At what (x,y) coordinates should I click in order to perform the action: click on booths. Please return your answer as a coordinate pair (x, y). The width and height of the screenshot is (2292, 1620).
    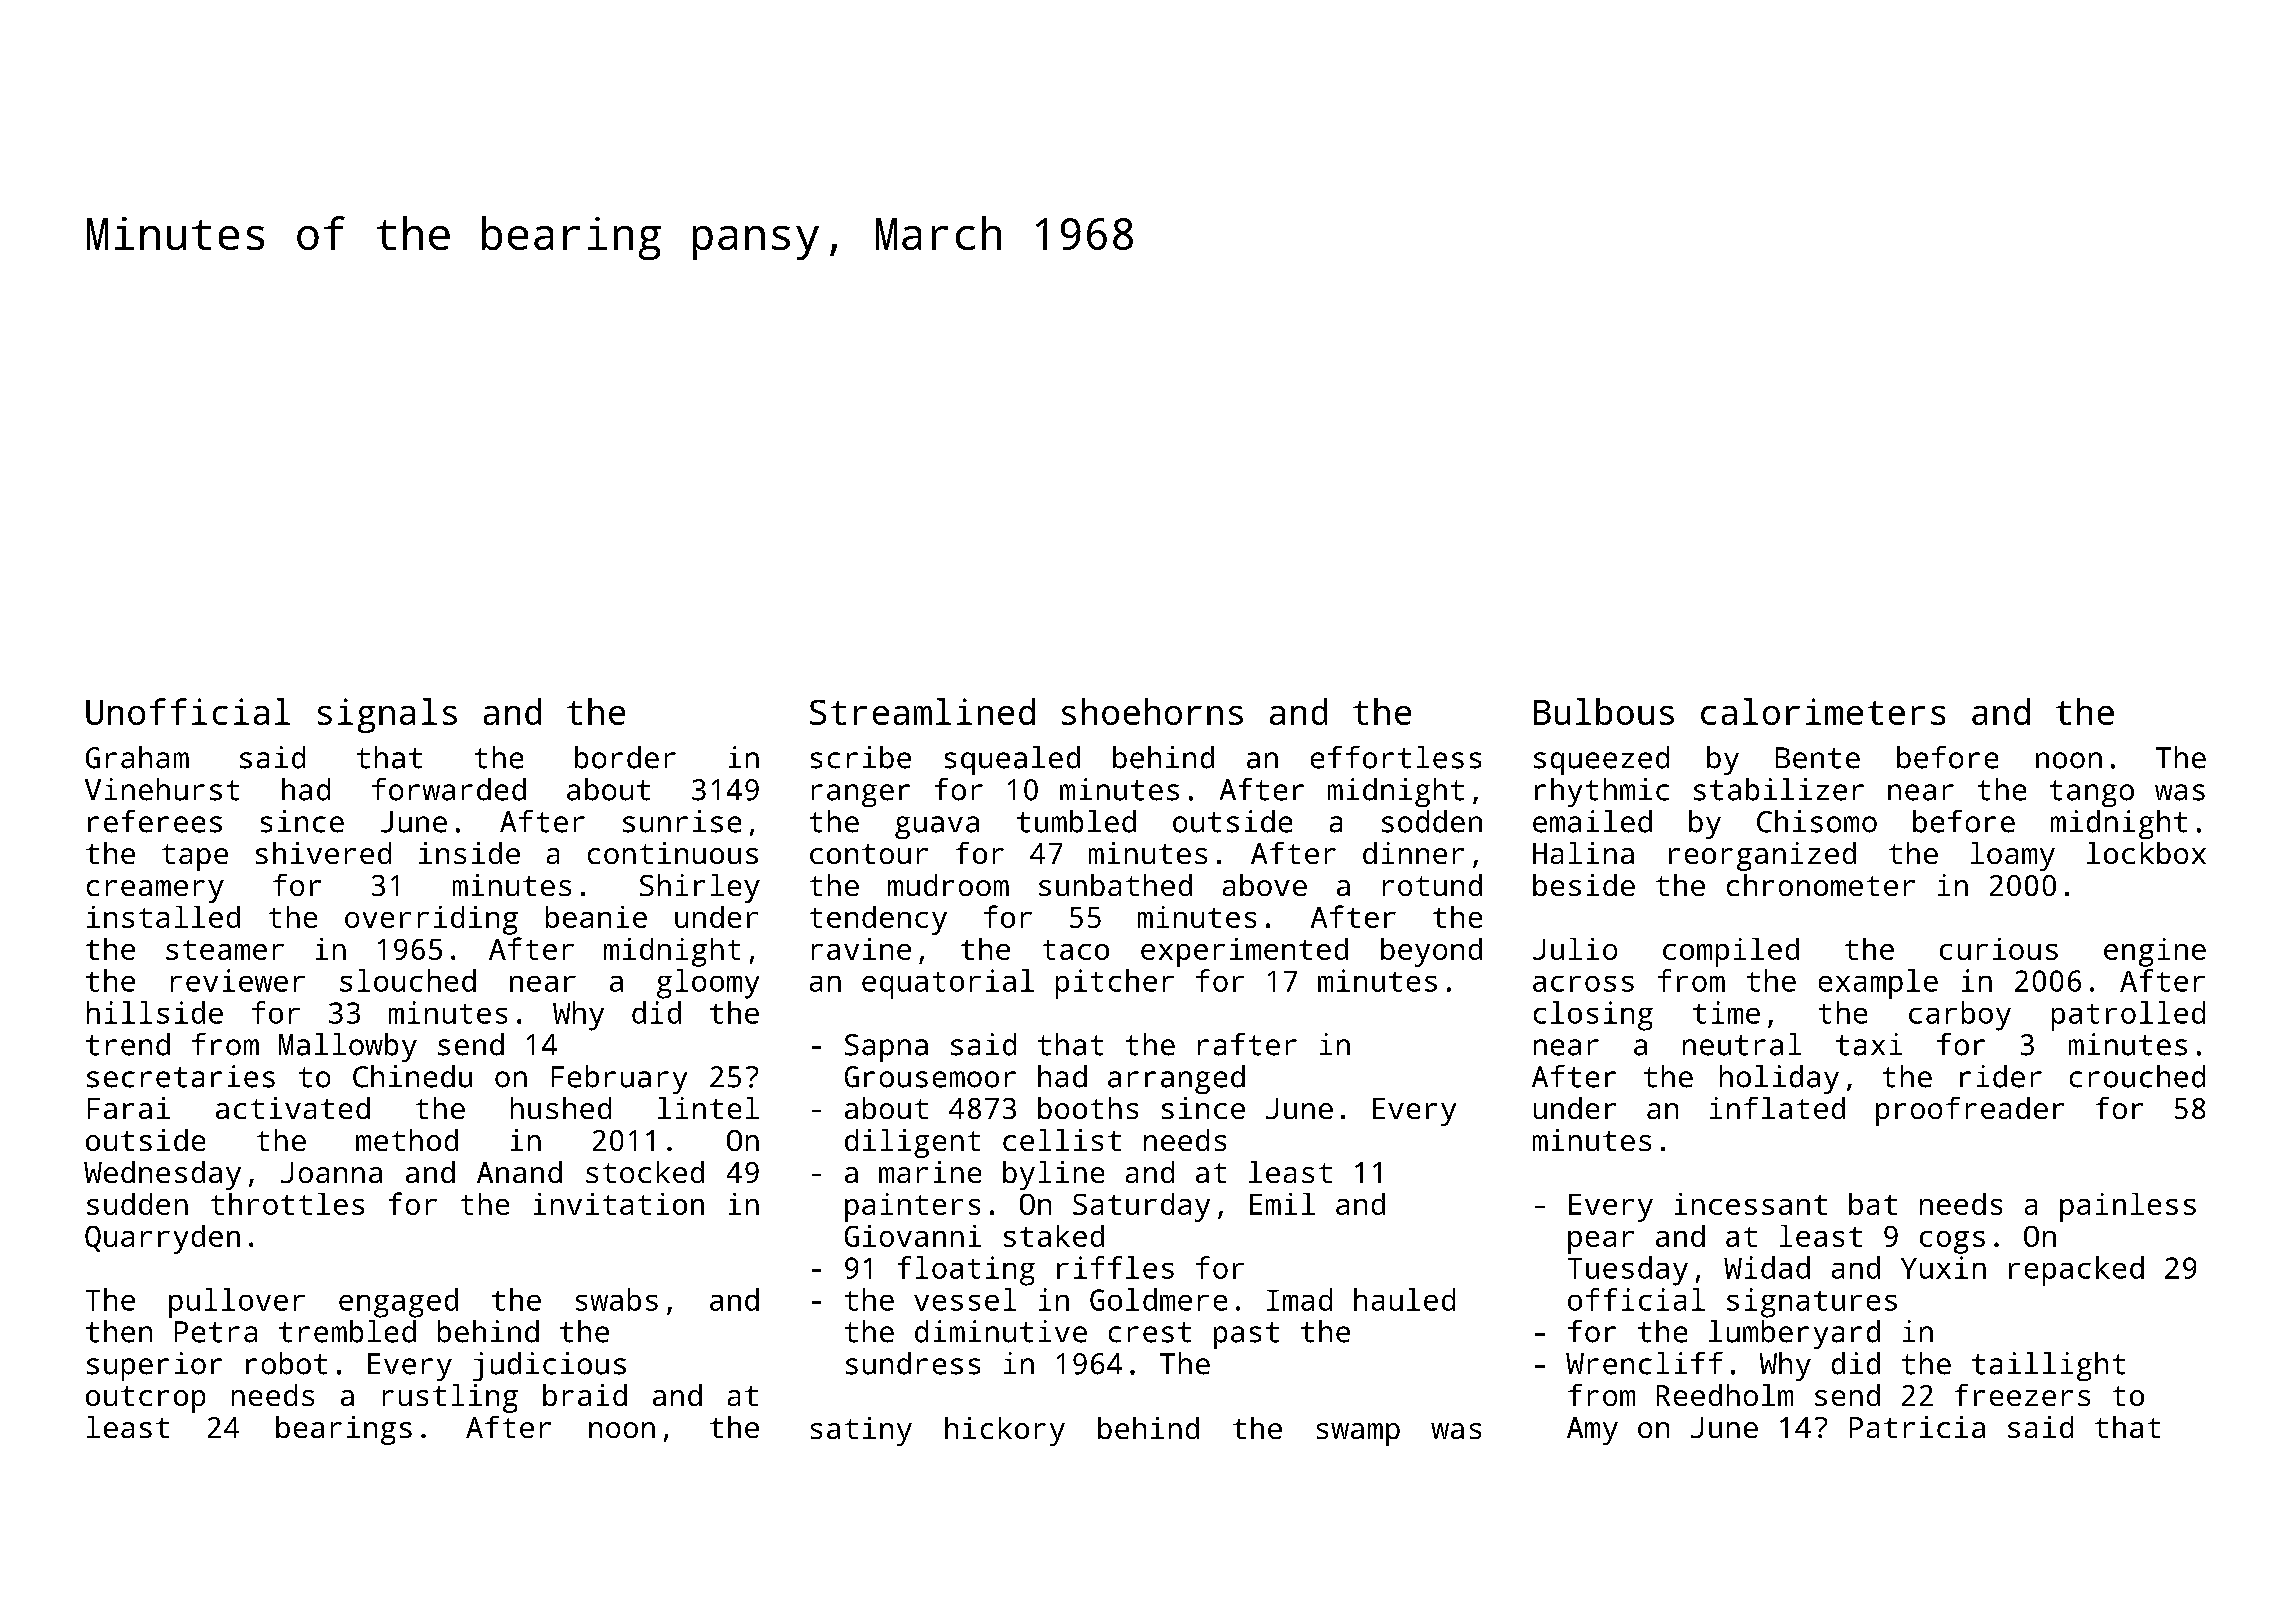
    Looking at the image, I should click on (1088, 1108).
